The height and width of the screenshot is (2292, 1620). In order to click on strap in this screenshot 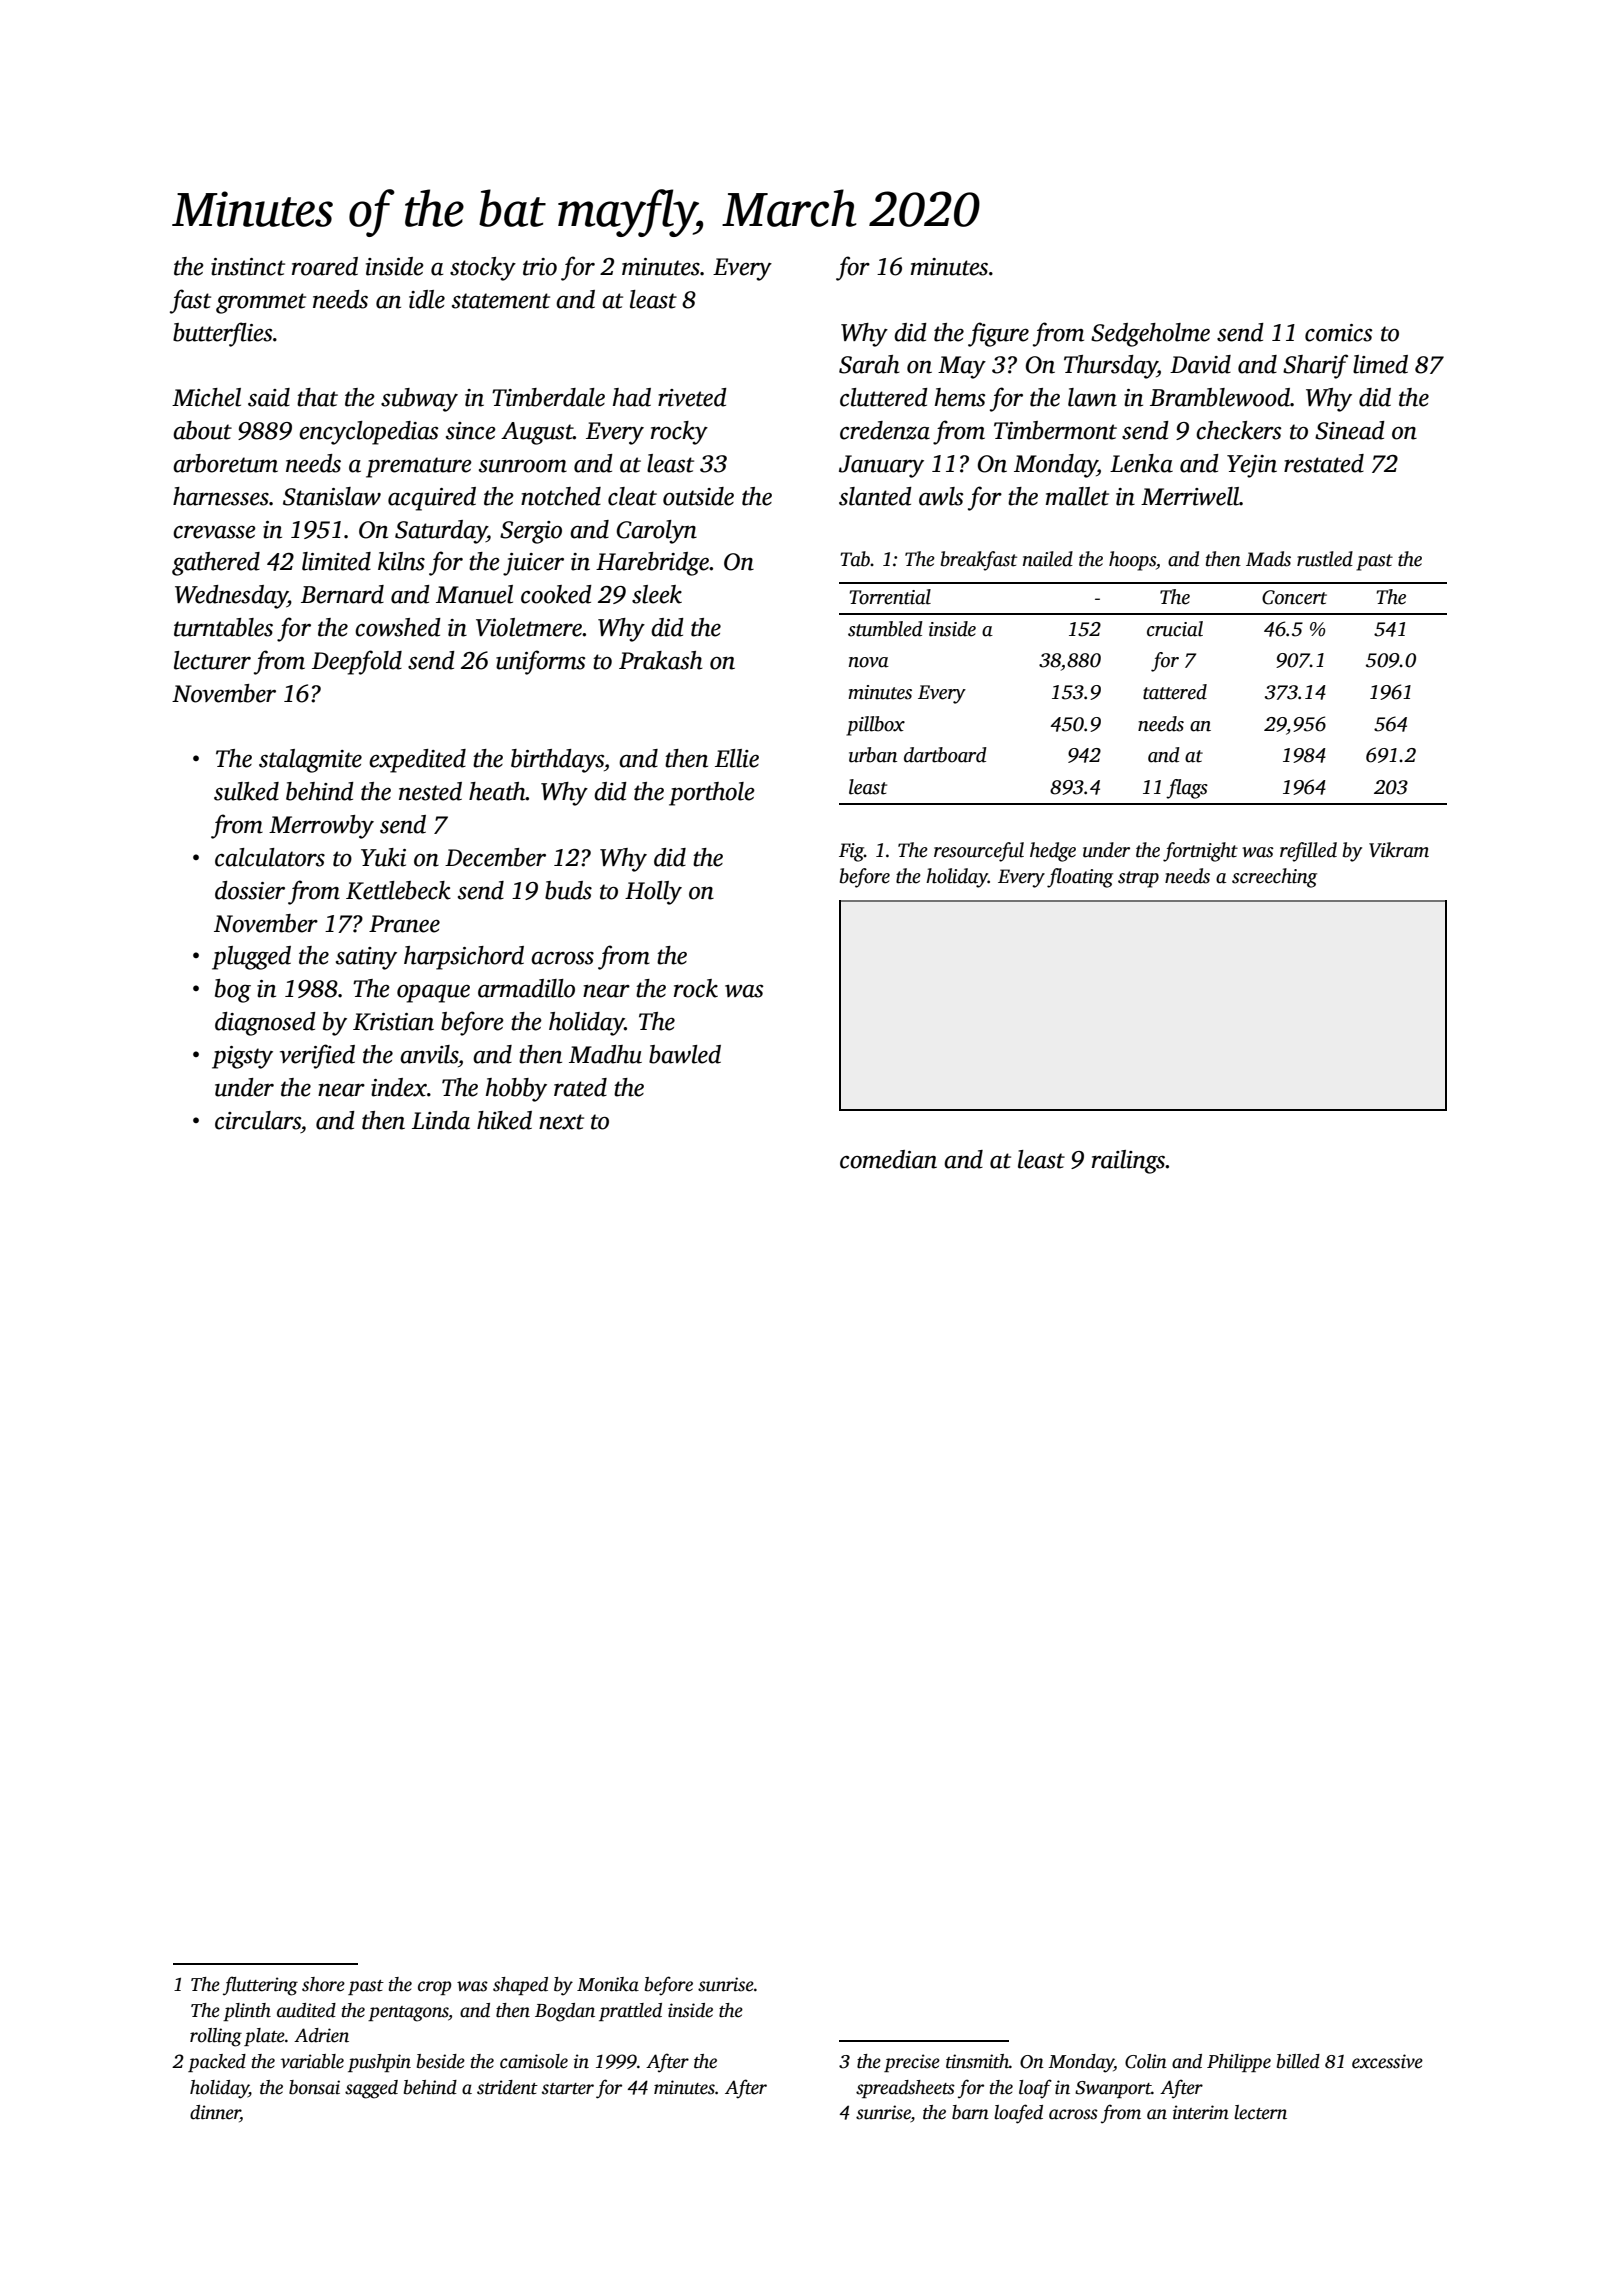, I will do `click(1138, 879)`.
